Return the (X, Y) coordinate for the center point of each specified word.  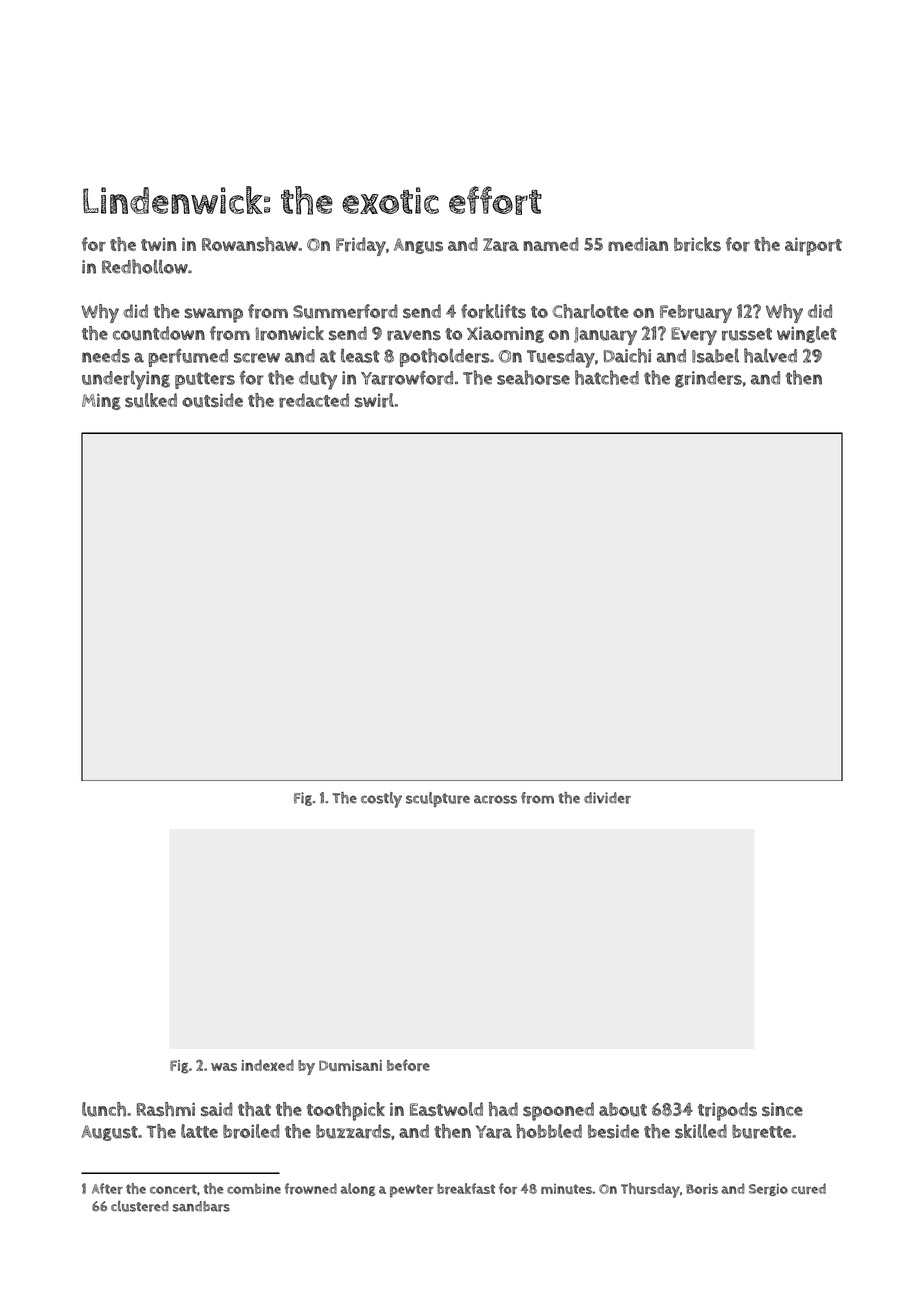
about (623, 1110)
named (550, 244)
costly (381, 800)
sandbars (201, 1206)
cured (808, 1188)
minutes (566, 1189)
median (638, 244)
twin (158, 244)
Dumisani (350, 1065)
